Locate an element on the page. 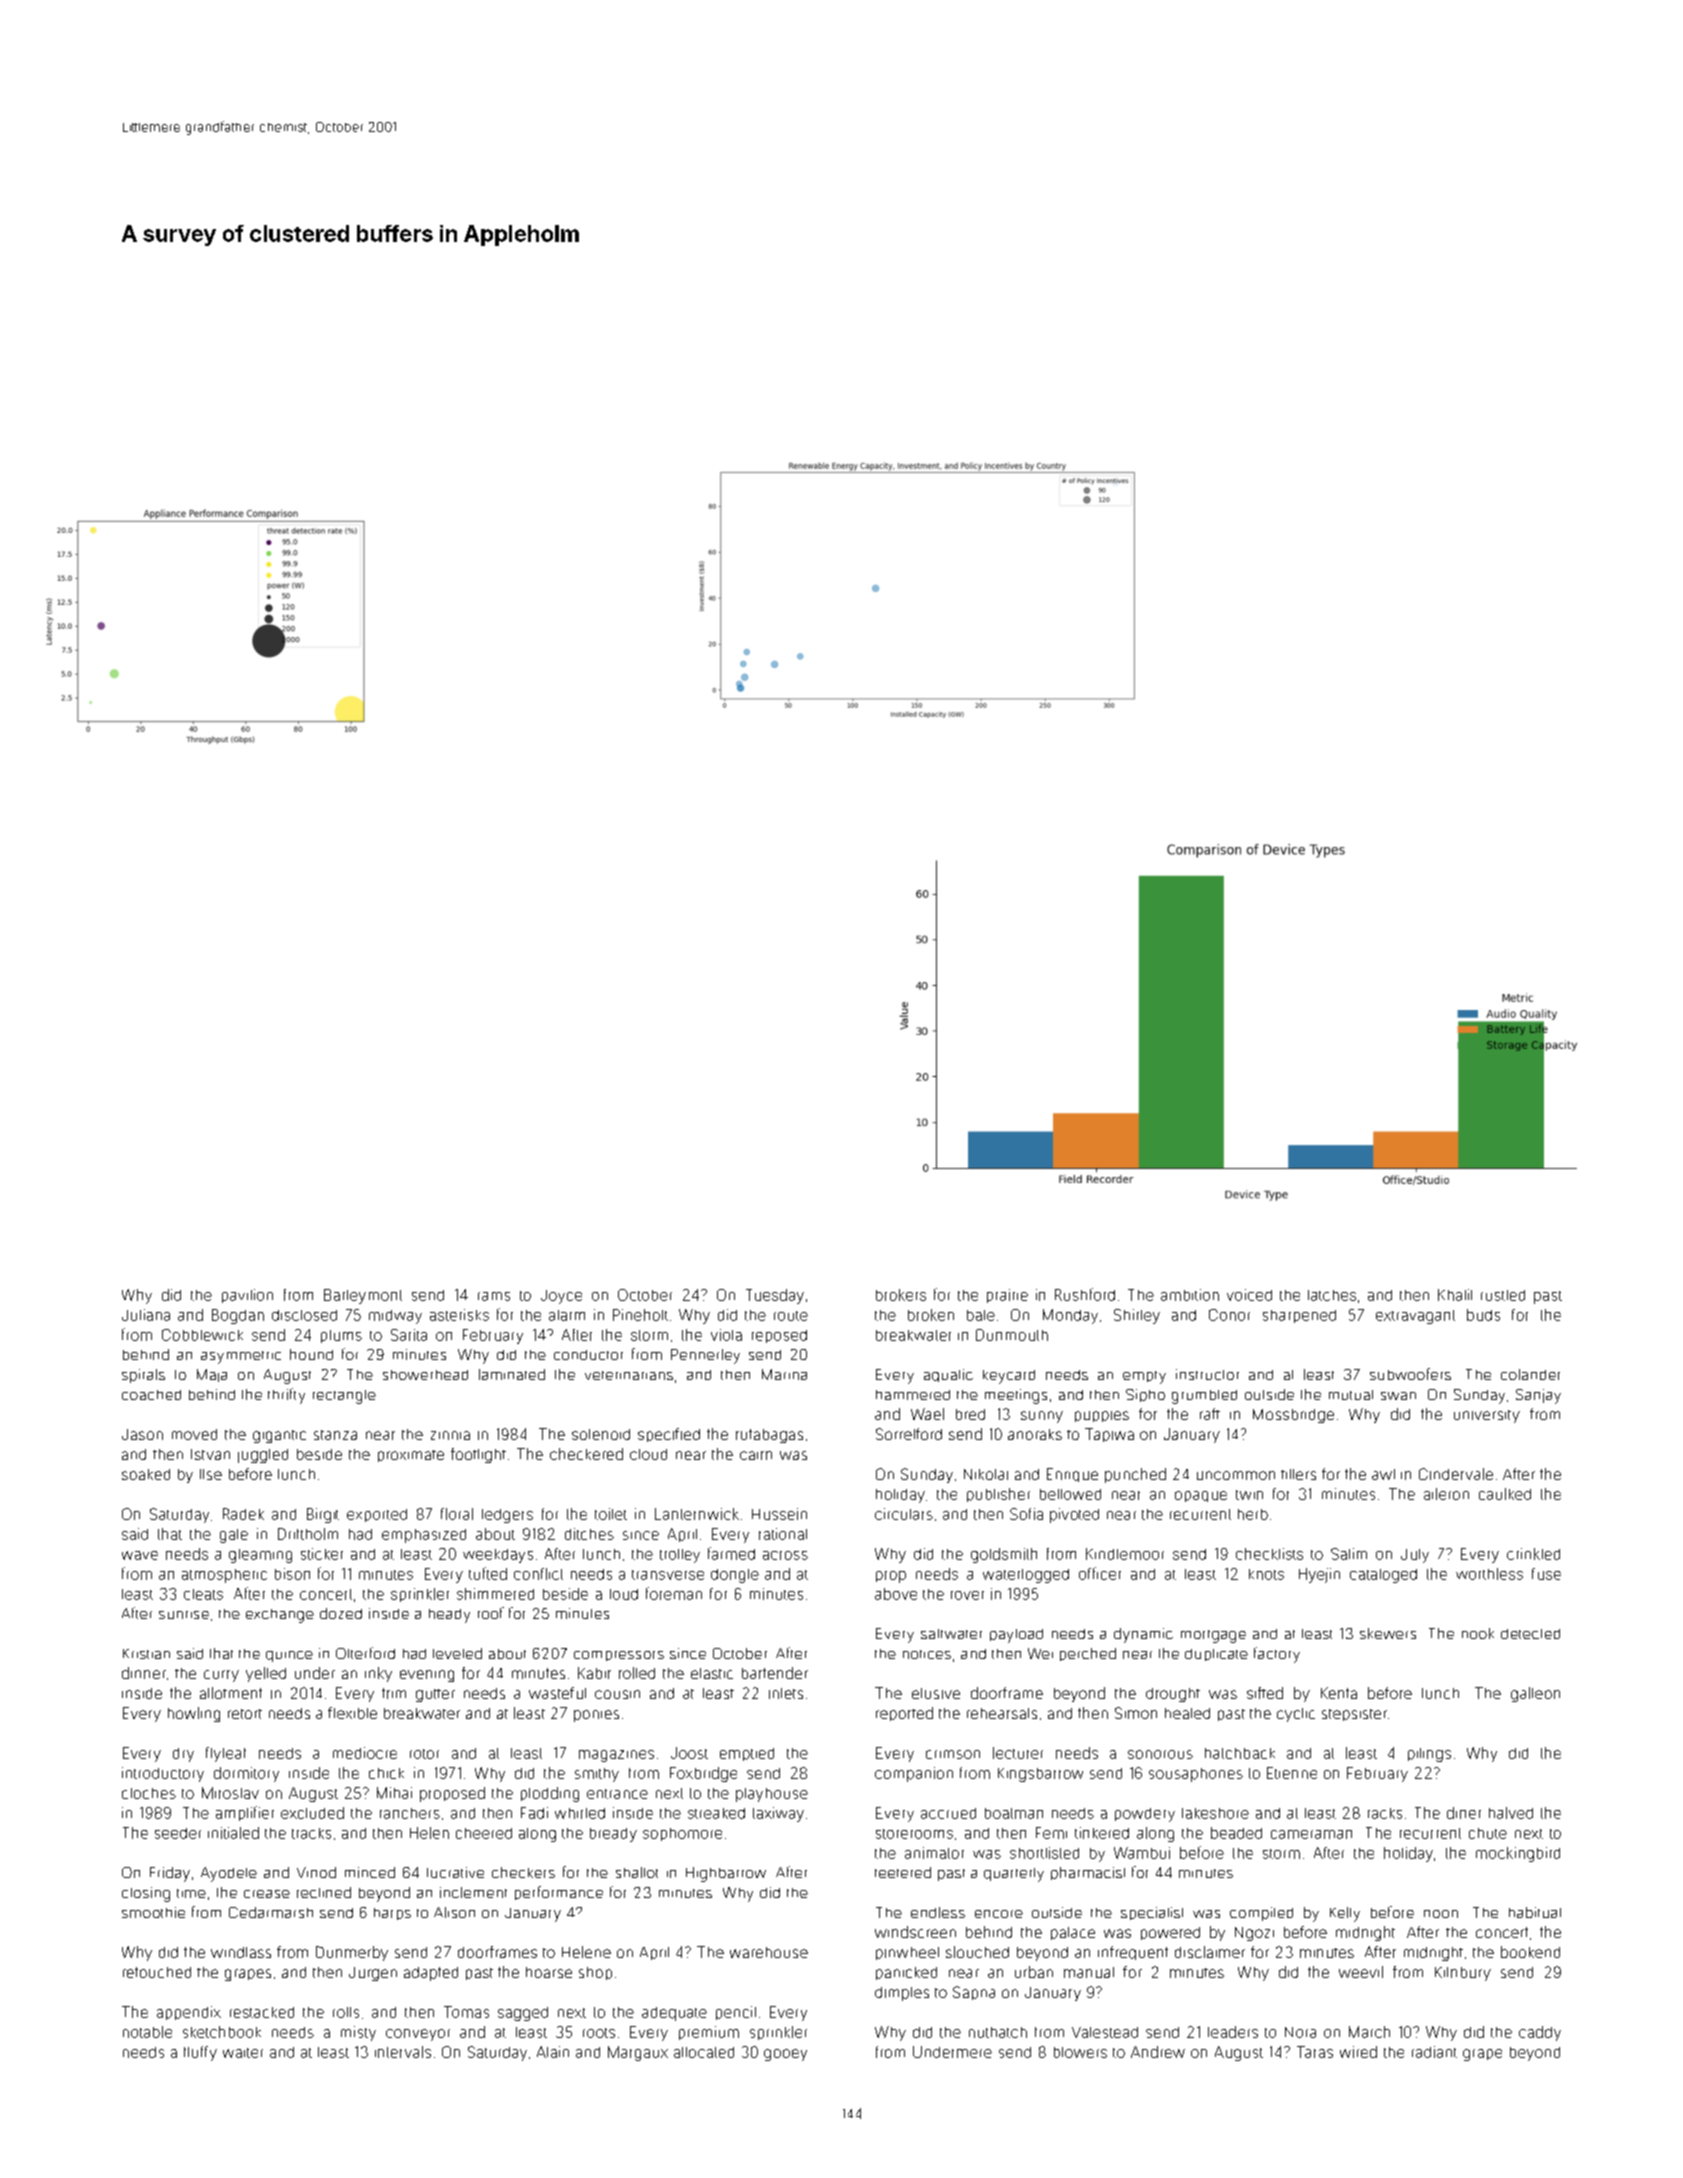  bookend is located at coordinates (1530, 1952).
